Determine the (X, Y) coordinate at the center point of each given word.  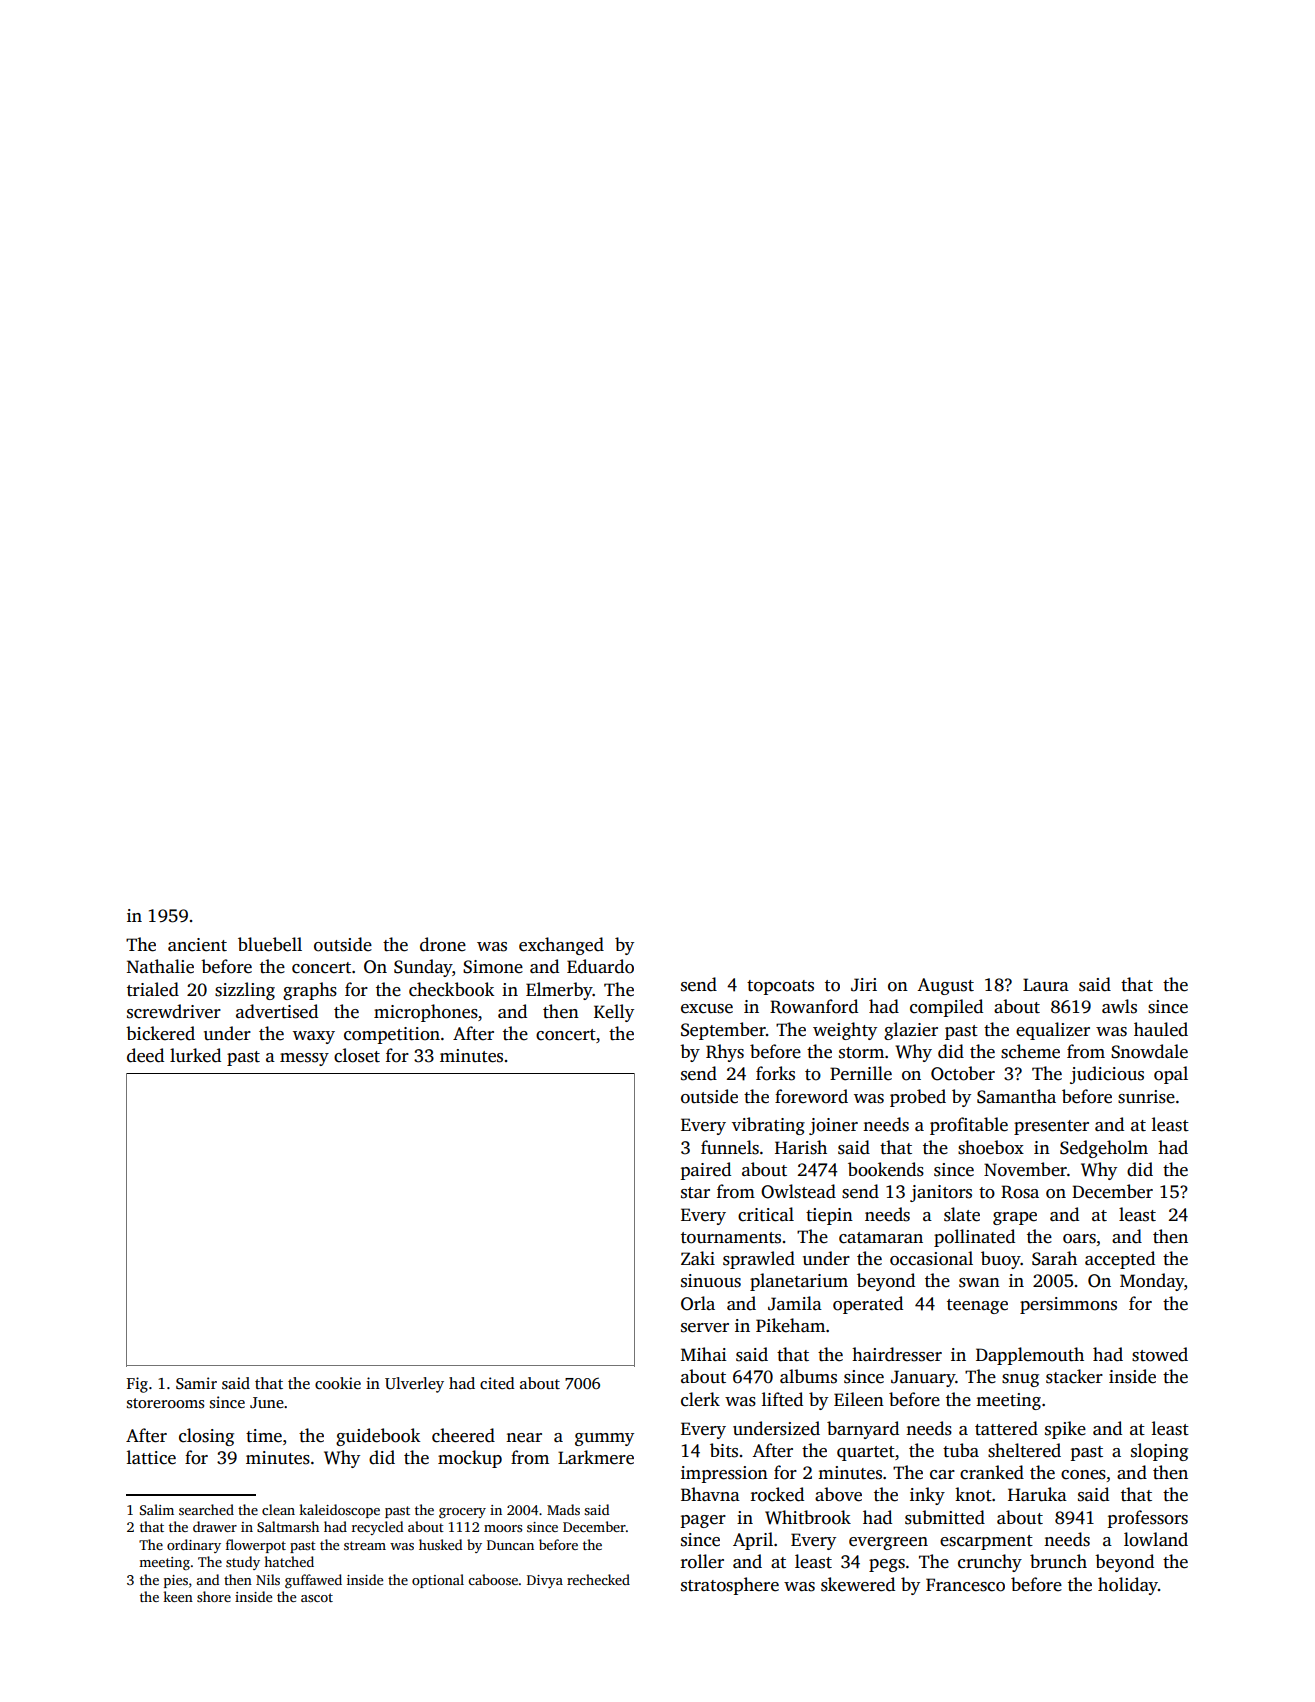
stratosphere (730, 1586)
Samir (196, 1383)
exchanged (561, 946)
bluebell (270, 944)
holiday (1128, 1586)
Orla (698, 1303)
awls (1119, 1006)
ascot (317, 1597)
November (1025, 1169)
